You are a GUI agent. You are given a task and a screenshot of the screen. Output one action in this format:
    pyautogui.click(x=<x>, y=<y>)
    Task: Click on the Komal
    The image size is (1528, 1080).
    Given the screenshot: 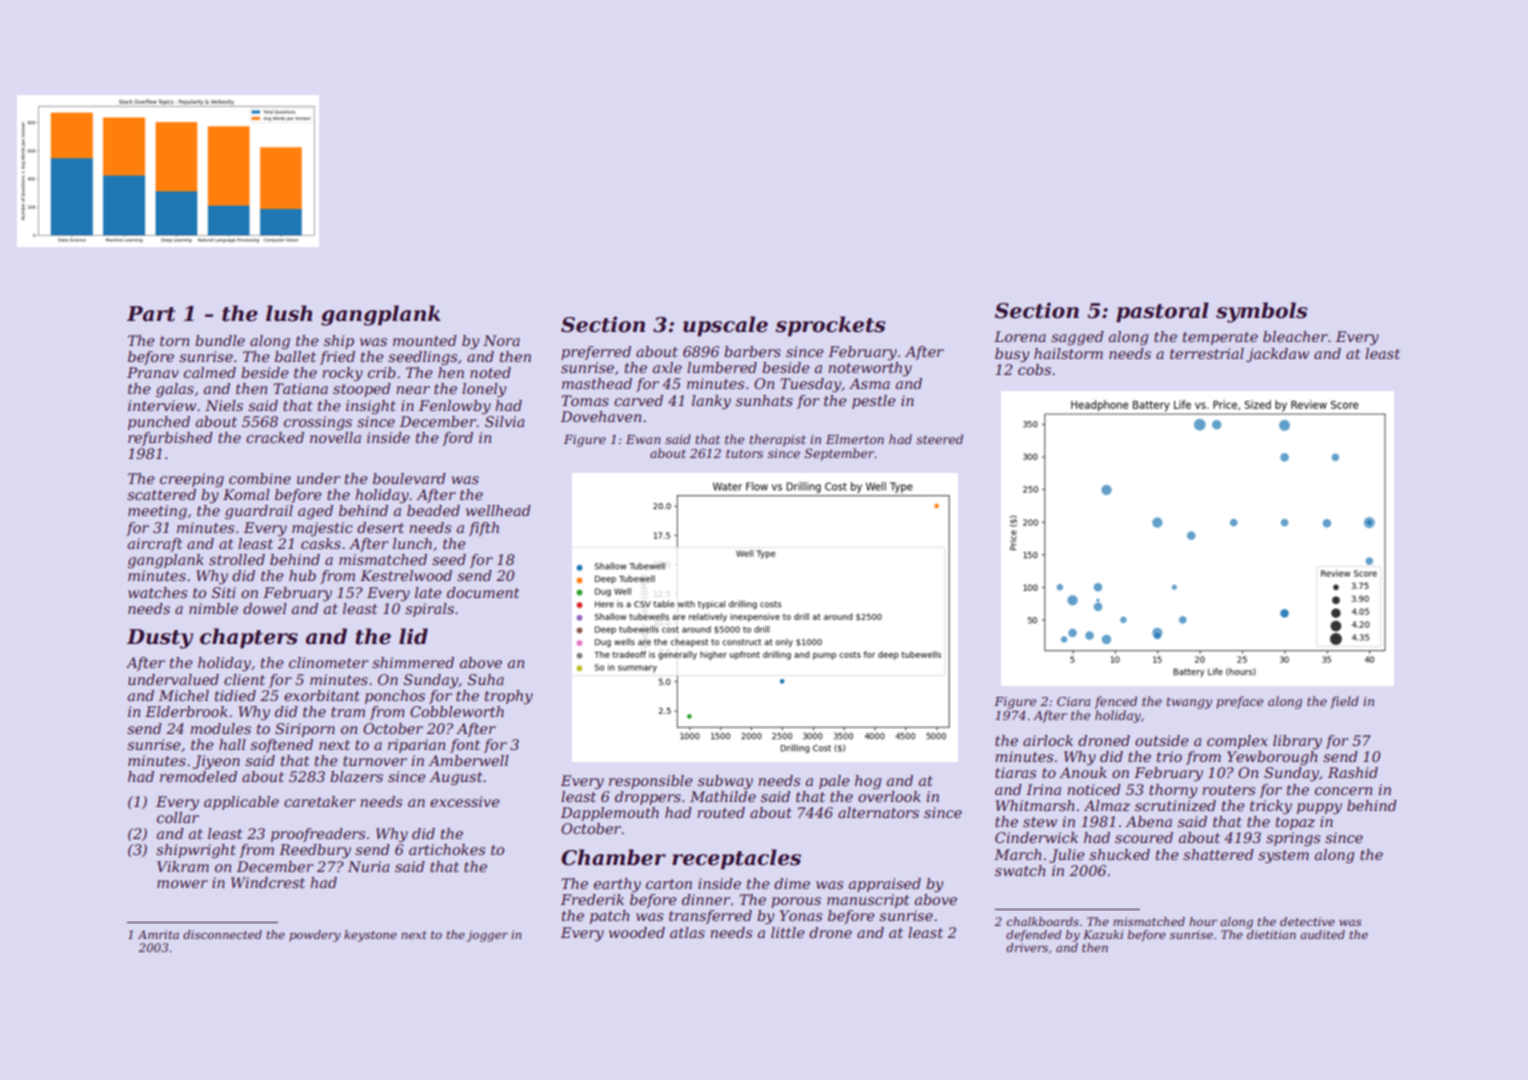 What is the action you would take?
    pyautogui.click(x=246, y=494)
